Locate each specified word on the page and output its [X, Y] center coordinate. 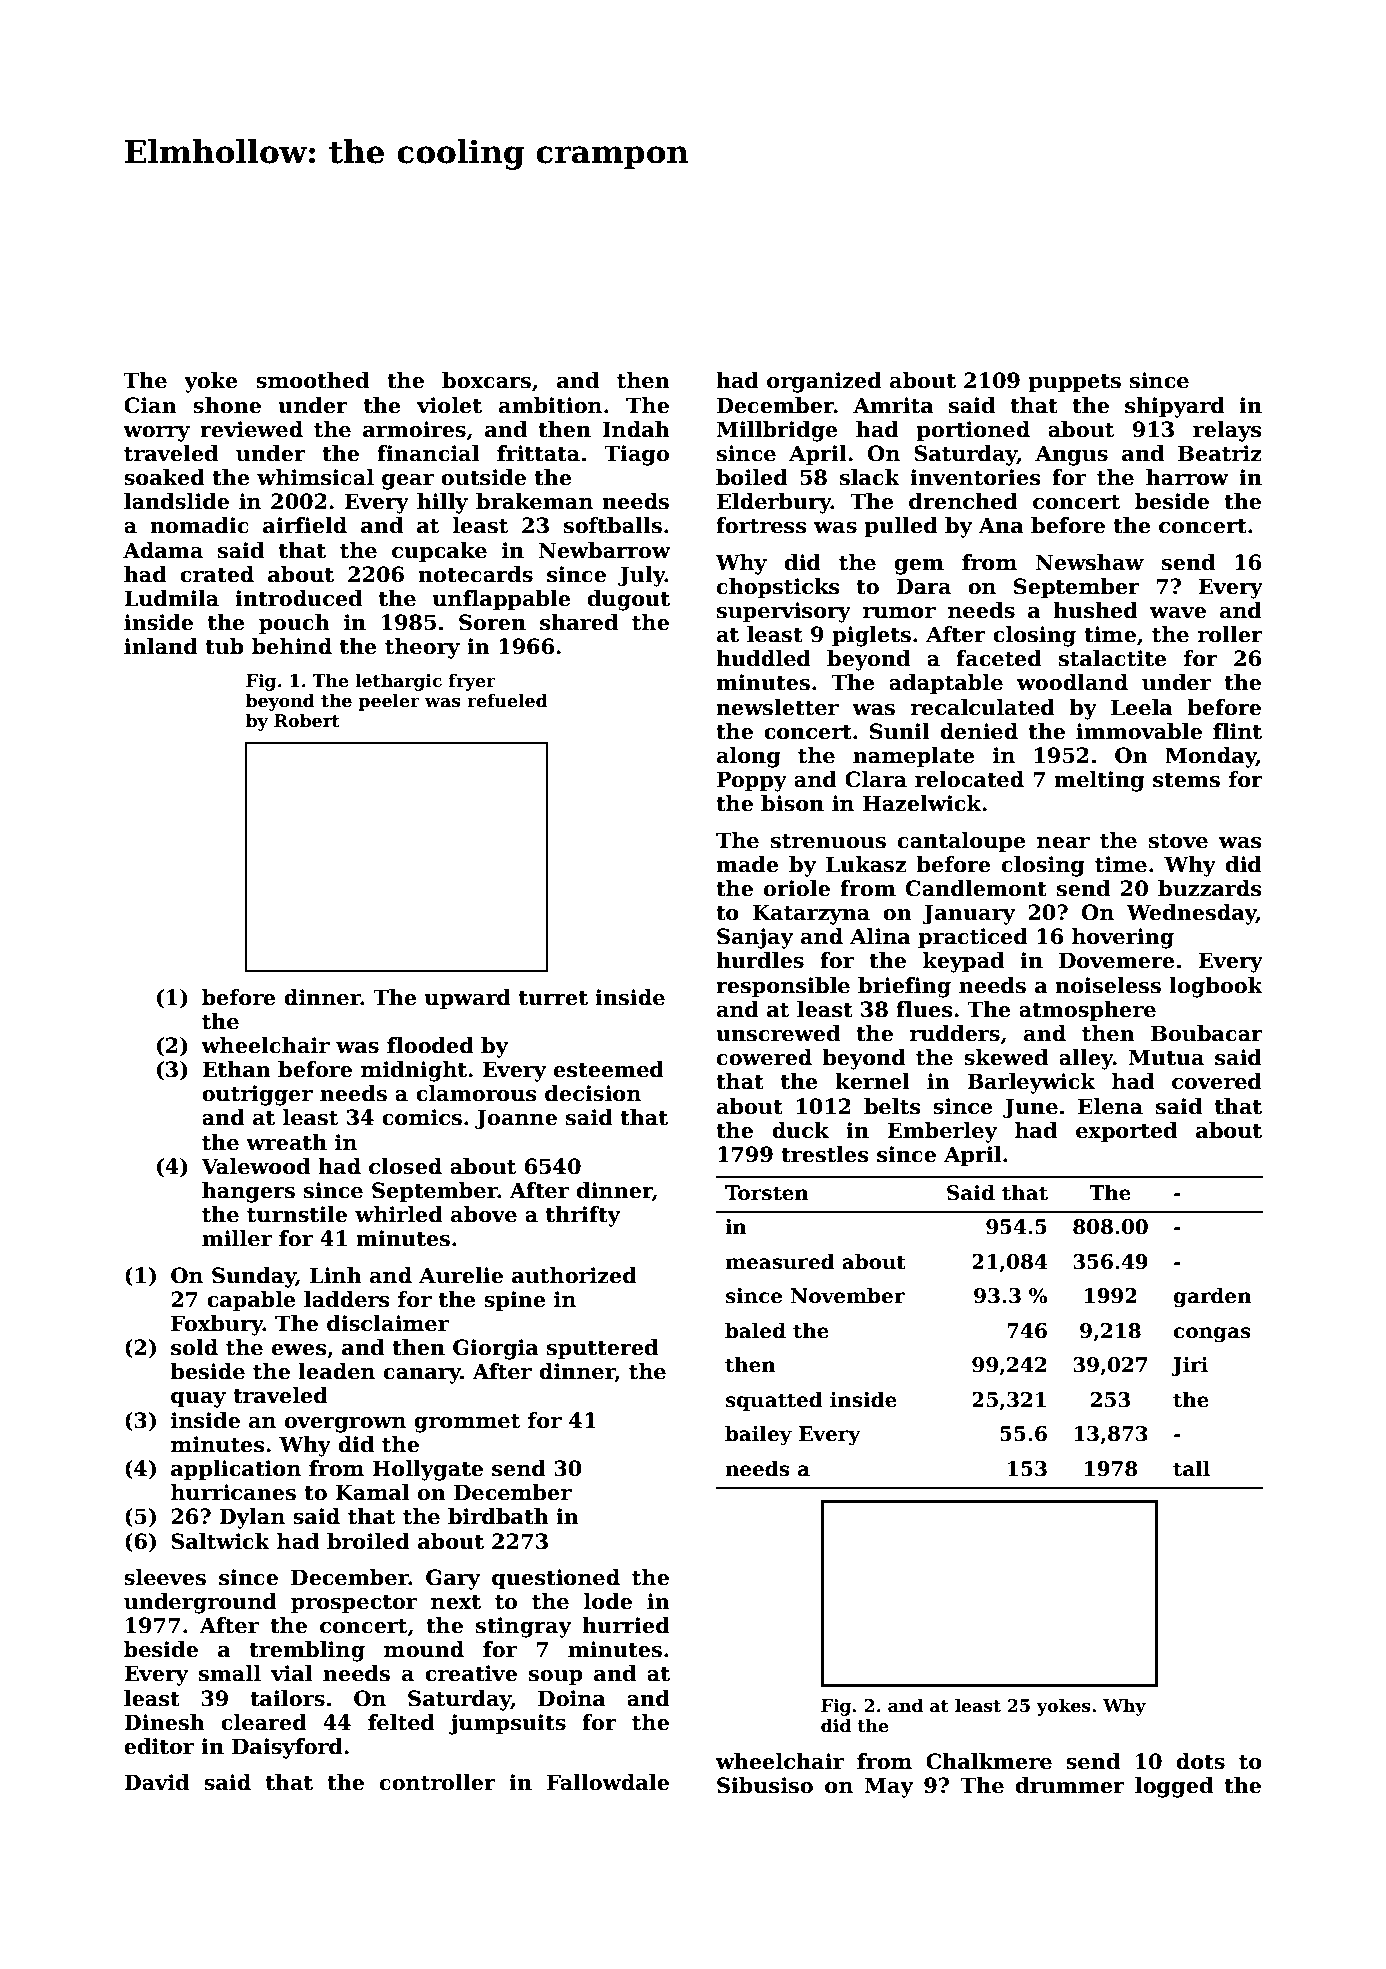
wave [1178, 613]
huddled [763, 658]
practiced [973, 938]
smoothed [312, 380]
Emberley [942, 1132]
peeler [389, 702]
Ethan [236, 1069]
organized [824, 382]
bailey [758, 1435]
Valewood [255, 1166]
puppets [1074, 383]
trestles [825, 1154]
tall [1191, 1468]
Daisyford [287, 1748]
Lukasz [866, 864]
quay [198, 1400]
